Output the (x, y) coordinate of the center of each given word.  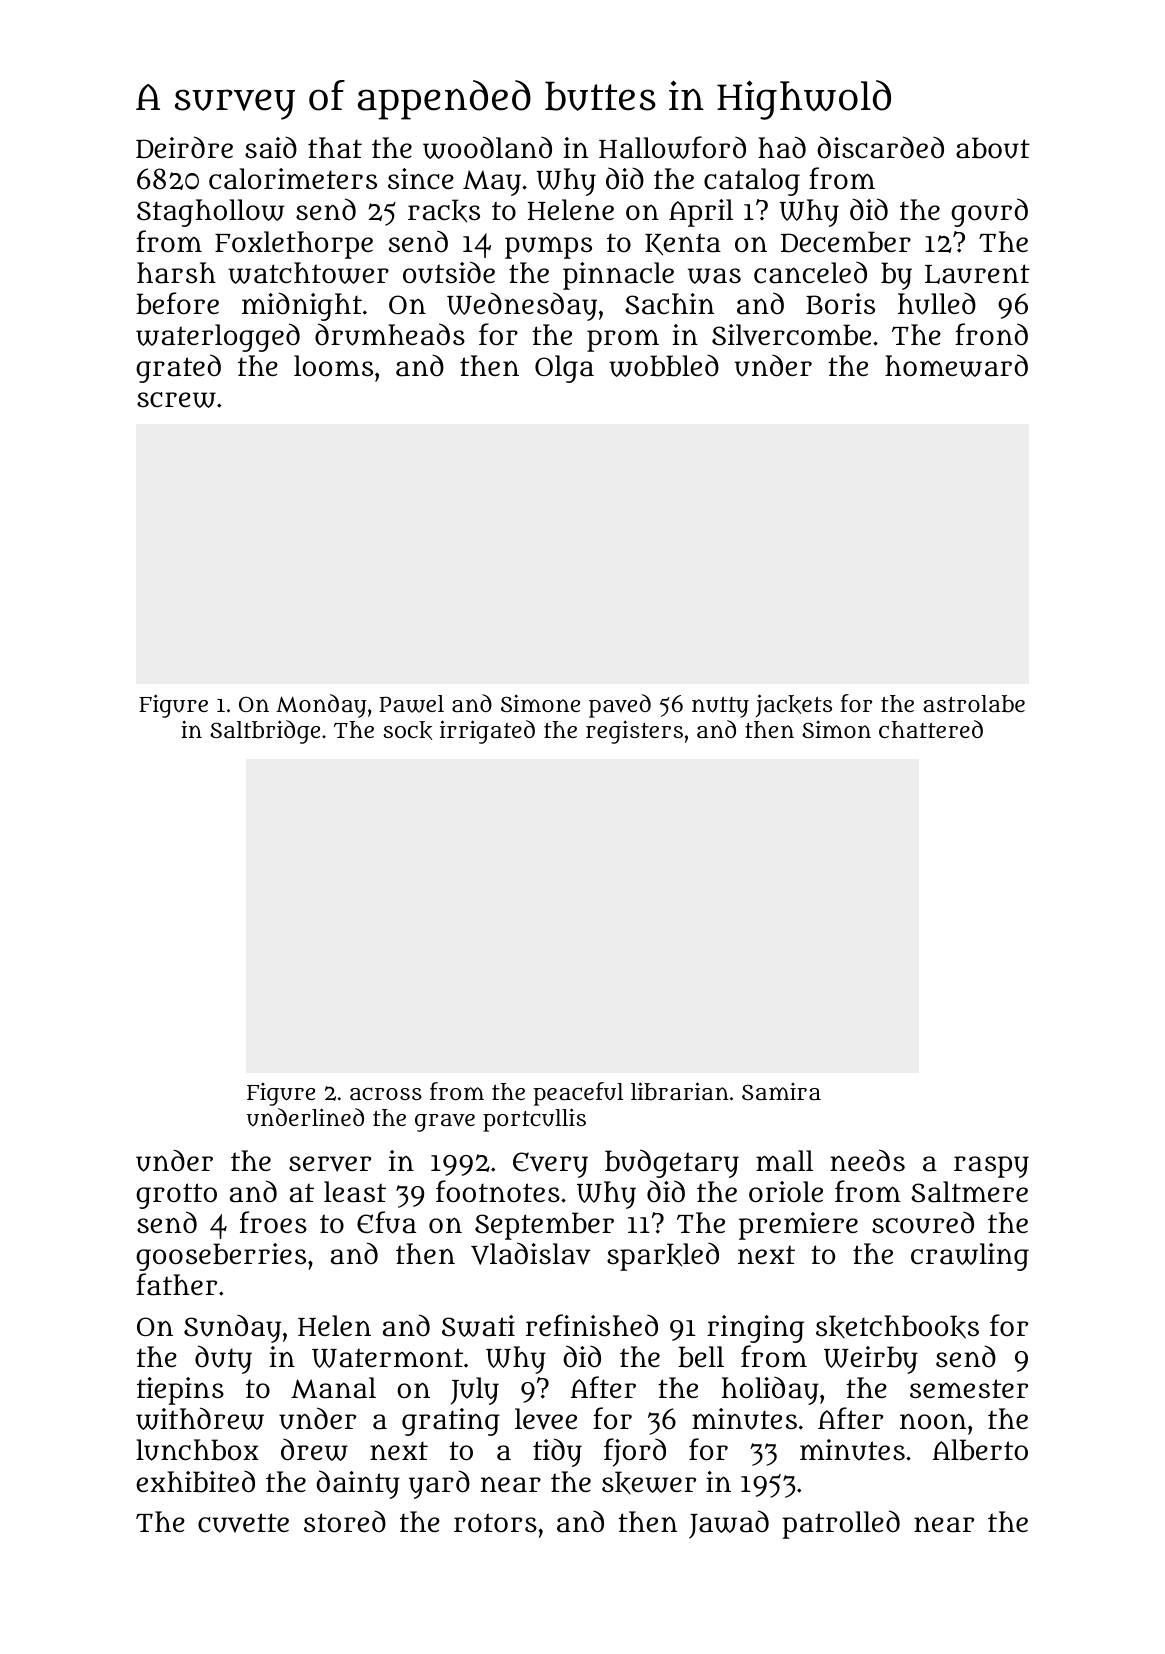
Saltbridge (265, 732)
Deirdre (184, 147)
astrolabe (974, 704)
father (176, 1284)
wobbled (664, 365)
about (993, 148)
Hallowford (672, 147)
